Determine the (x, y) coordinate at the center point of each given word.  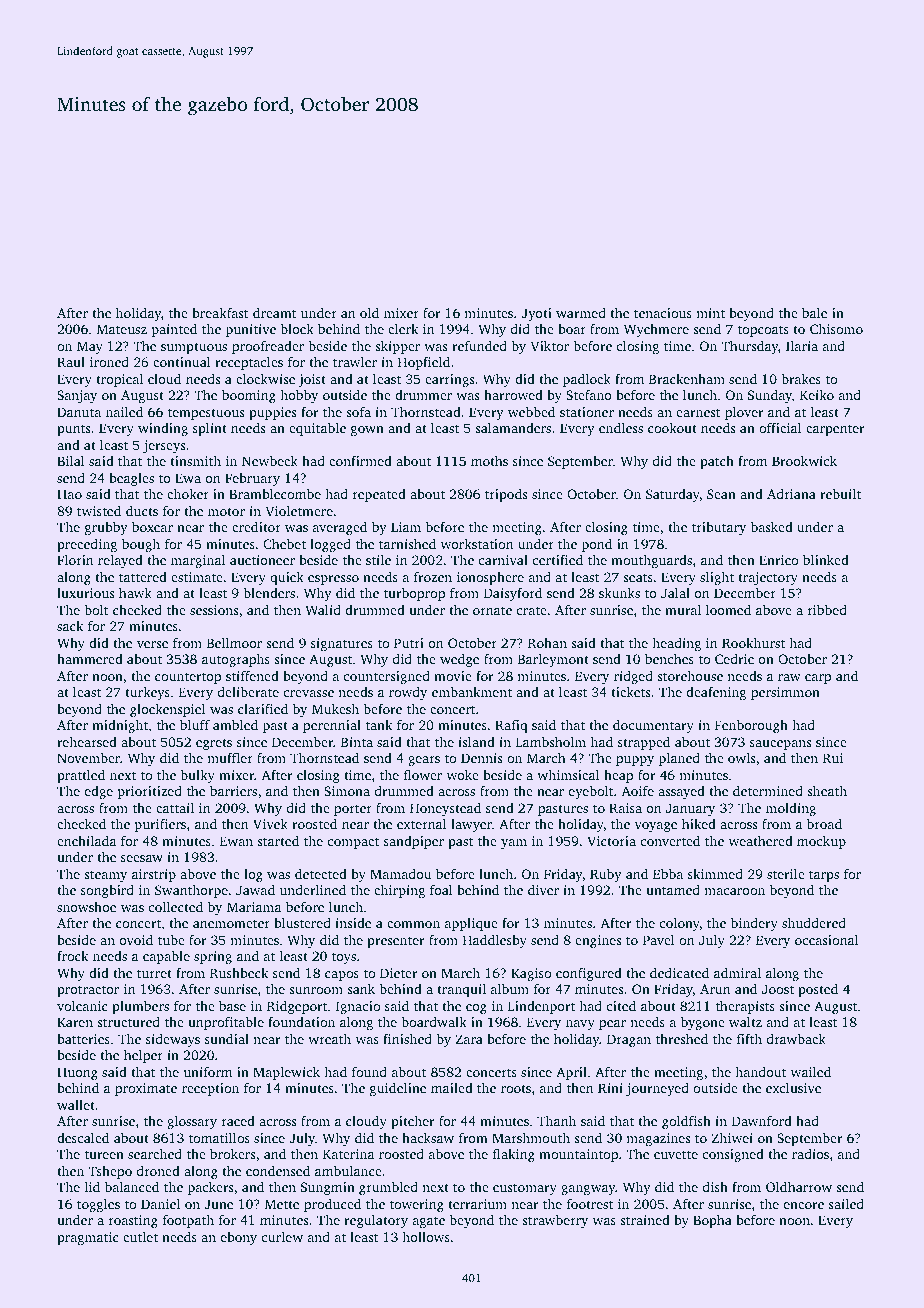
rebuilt (840, 493)
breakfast (220, 313)
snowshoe (86, 907)
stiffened (252, 675)
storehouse (690, 676)
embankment (472, 692)
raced (238, 1121)
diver (543, 889)
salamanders (513, 428)
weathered (761, 841)
